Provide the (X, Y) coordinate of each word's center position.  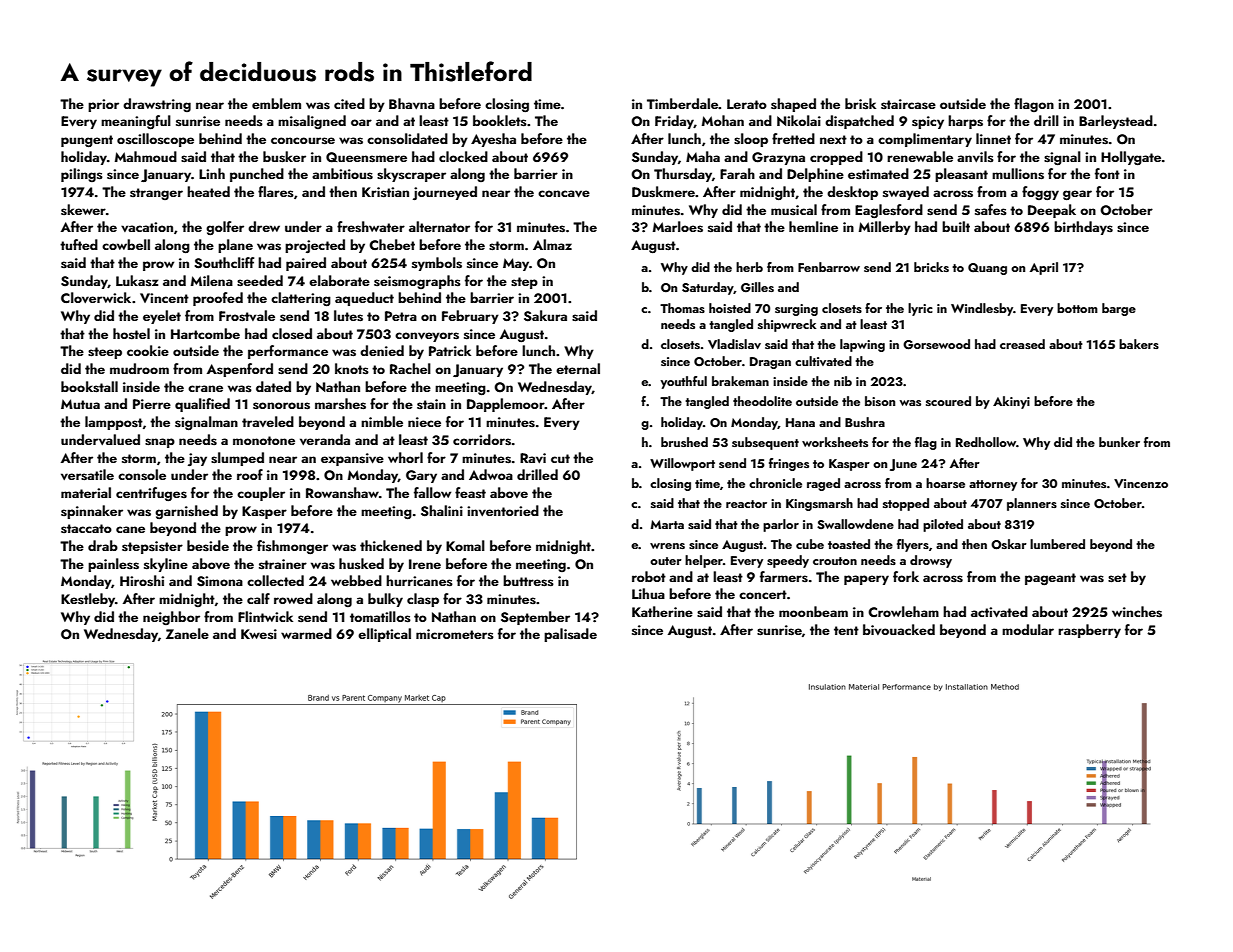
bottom (1077, 308)
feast (470, 493)
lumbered (1057, 544)
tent (846, 630)
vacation (147, 227)
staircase (908, 104)
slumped (237, 459)
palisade (570, 635)
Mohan (723, 120)
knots (352, 369)
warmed (306, 633)
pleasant (961, 175)
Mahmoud (146, 156)
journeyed (445, 193)
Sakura (545, 316)
